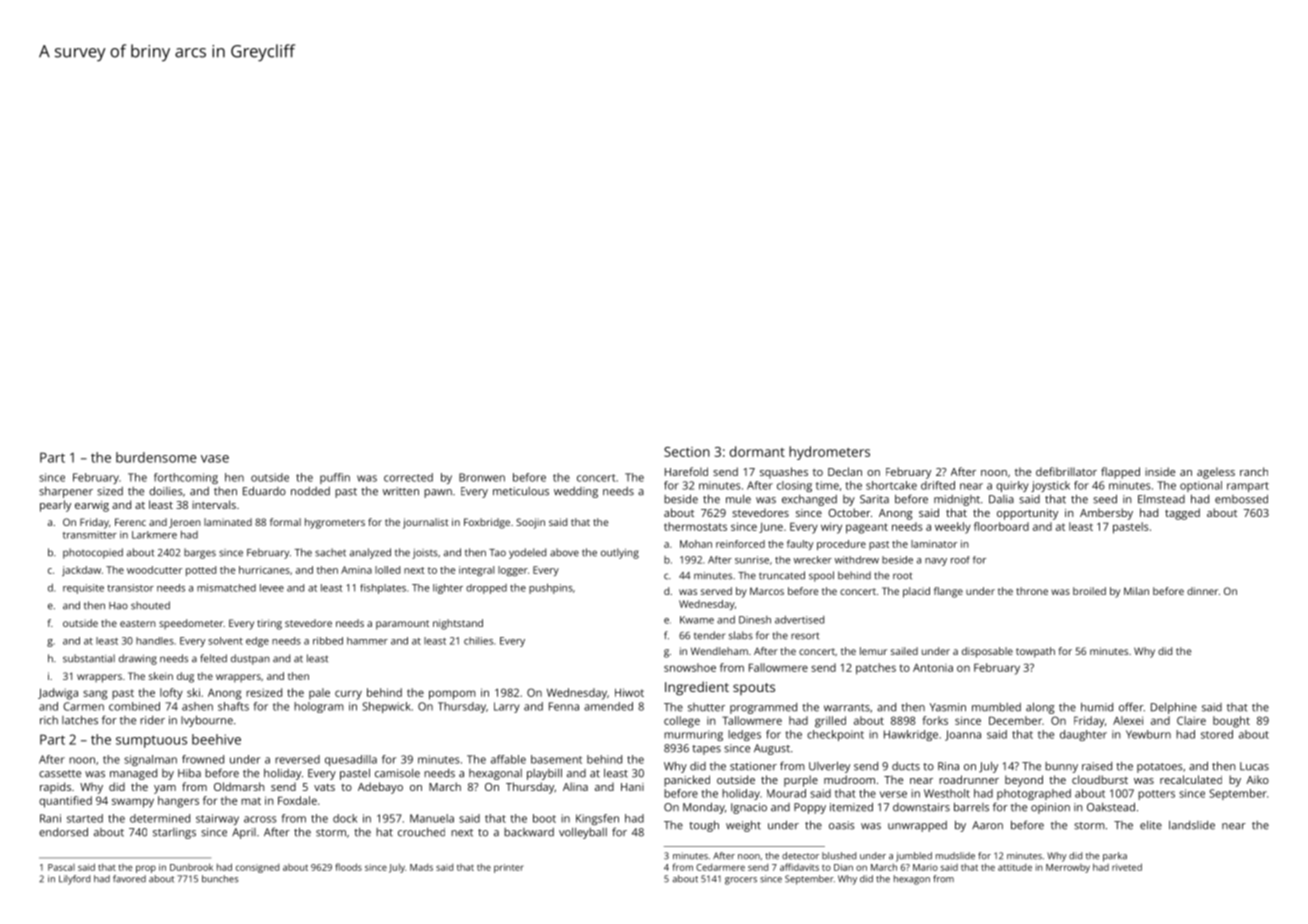 This document has height=924, width=1308. Describe the element at coordinates (66, 492) in the document. I see `sharpener` at that location.
